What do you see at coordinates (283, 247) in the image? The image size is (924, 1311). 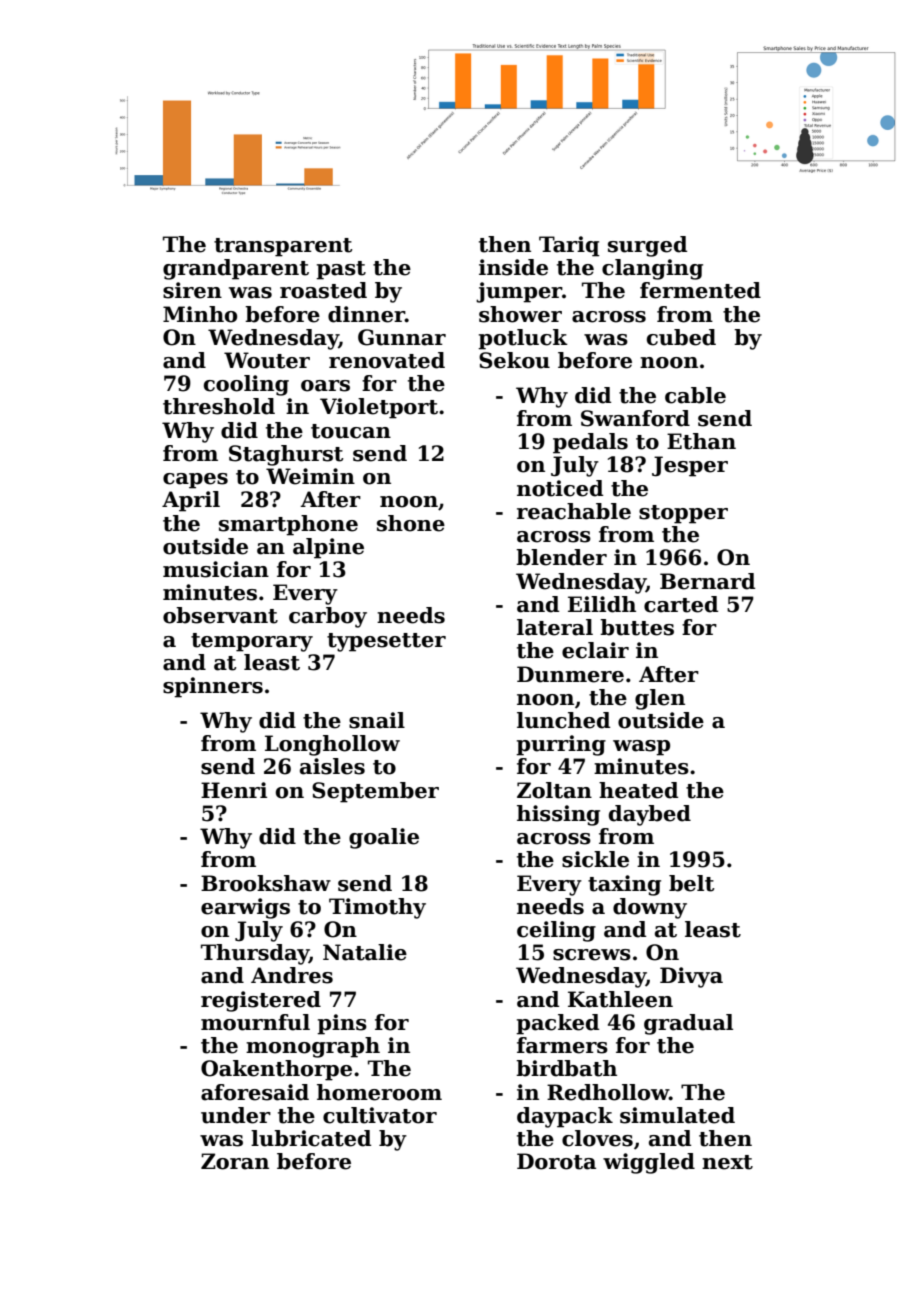 I see `transparent` at bounding box center [283, 247].
